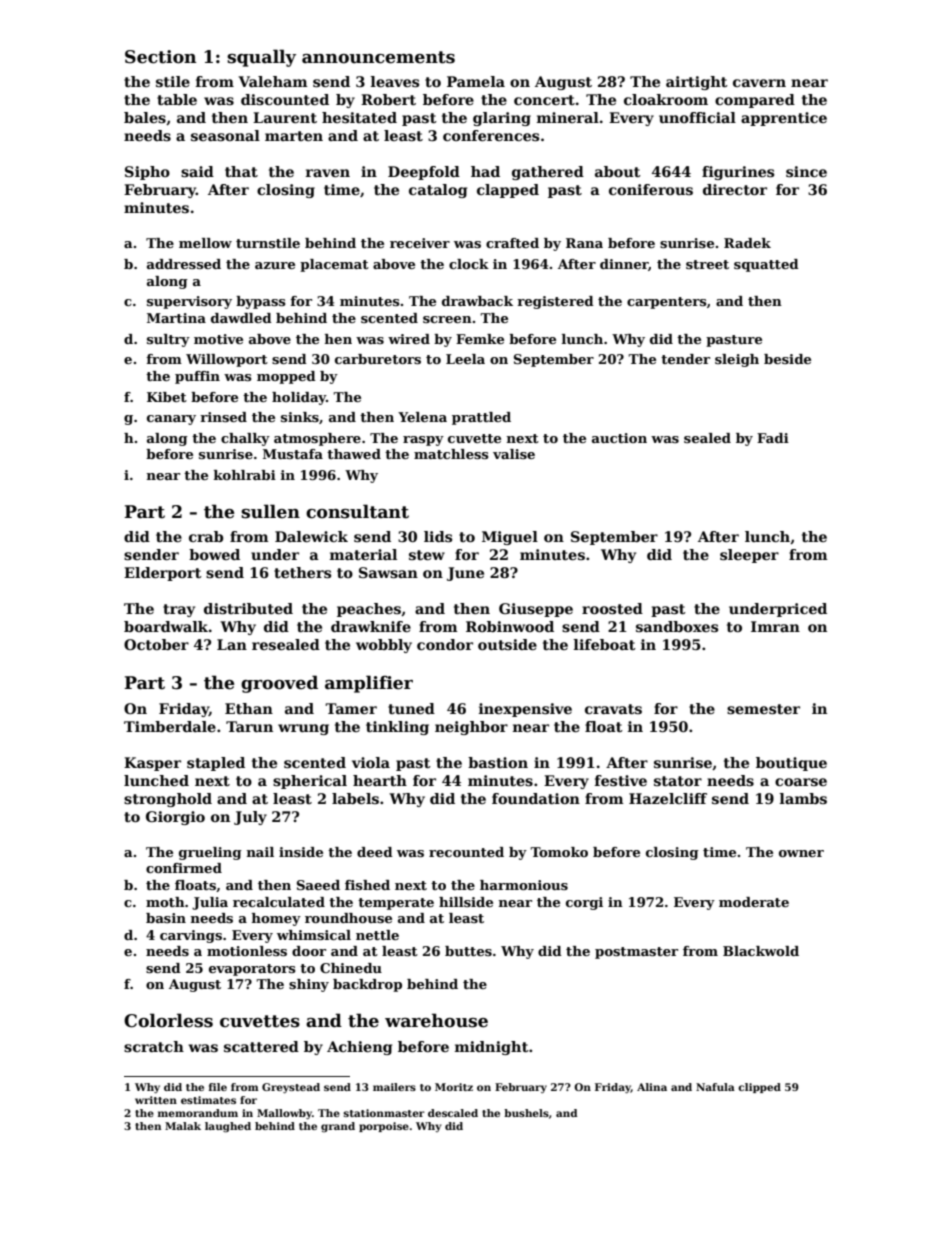 Image resolution: width=952 pixels, height=1233 pixels. I want to click on basin, so click(166, 918).
